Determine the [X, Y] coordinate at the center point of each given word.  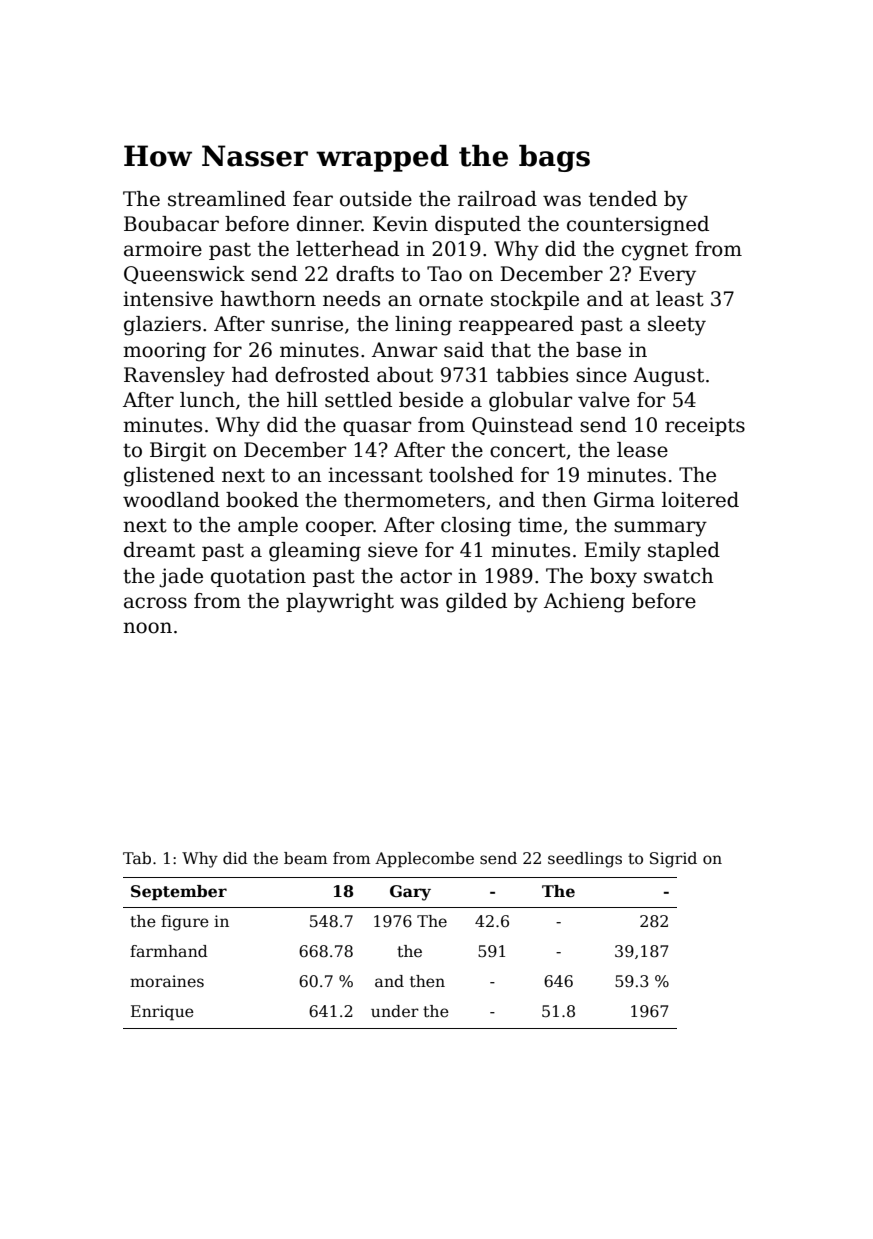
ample [268, 526]
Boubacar [171, 224]
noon [147, 628]
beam [305, 858]
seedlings [585, 860]
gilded [476, 603]
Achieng [584, 603]
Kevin [400, 224]
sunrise [307, 324]
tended [623, 199]
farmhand [169, 951]
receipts [705, 426]
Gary [410, 893]
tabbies [532, 375]
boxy [613, 578]
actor [426, 576]
